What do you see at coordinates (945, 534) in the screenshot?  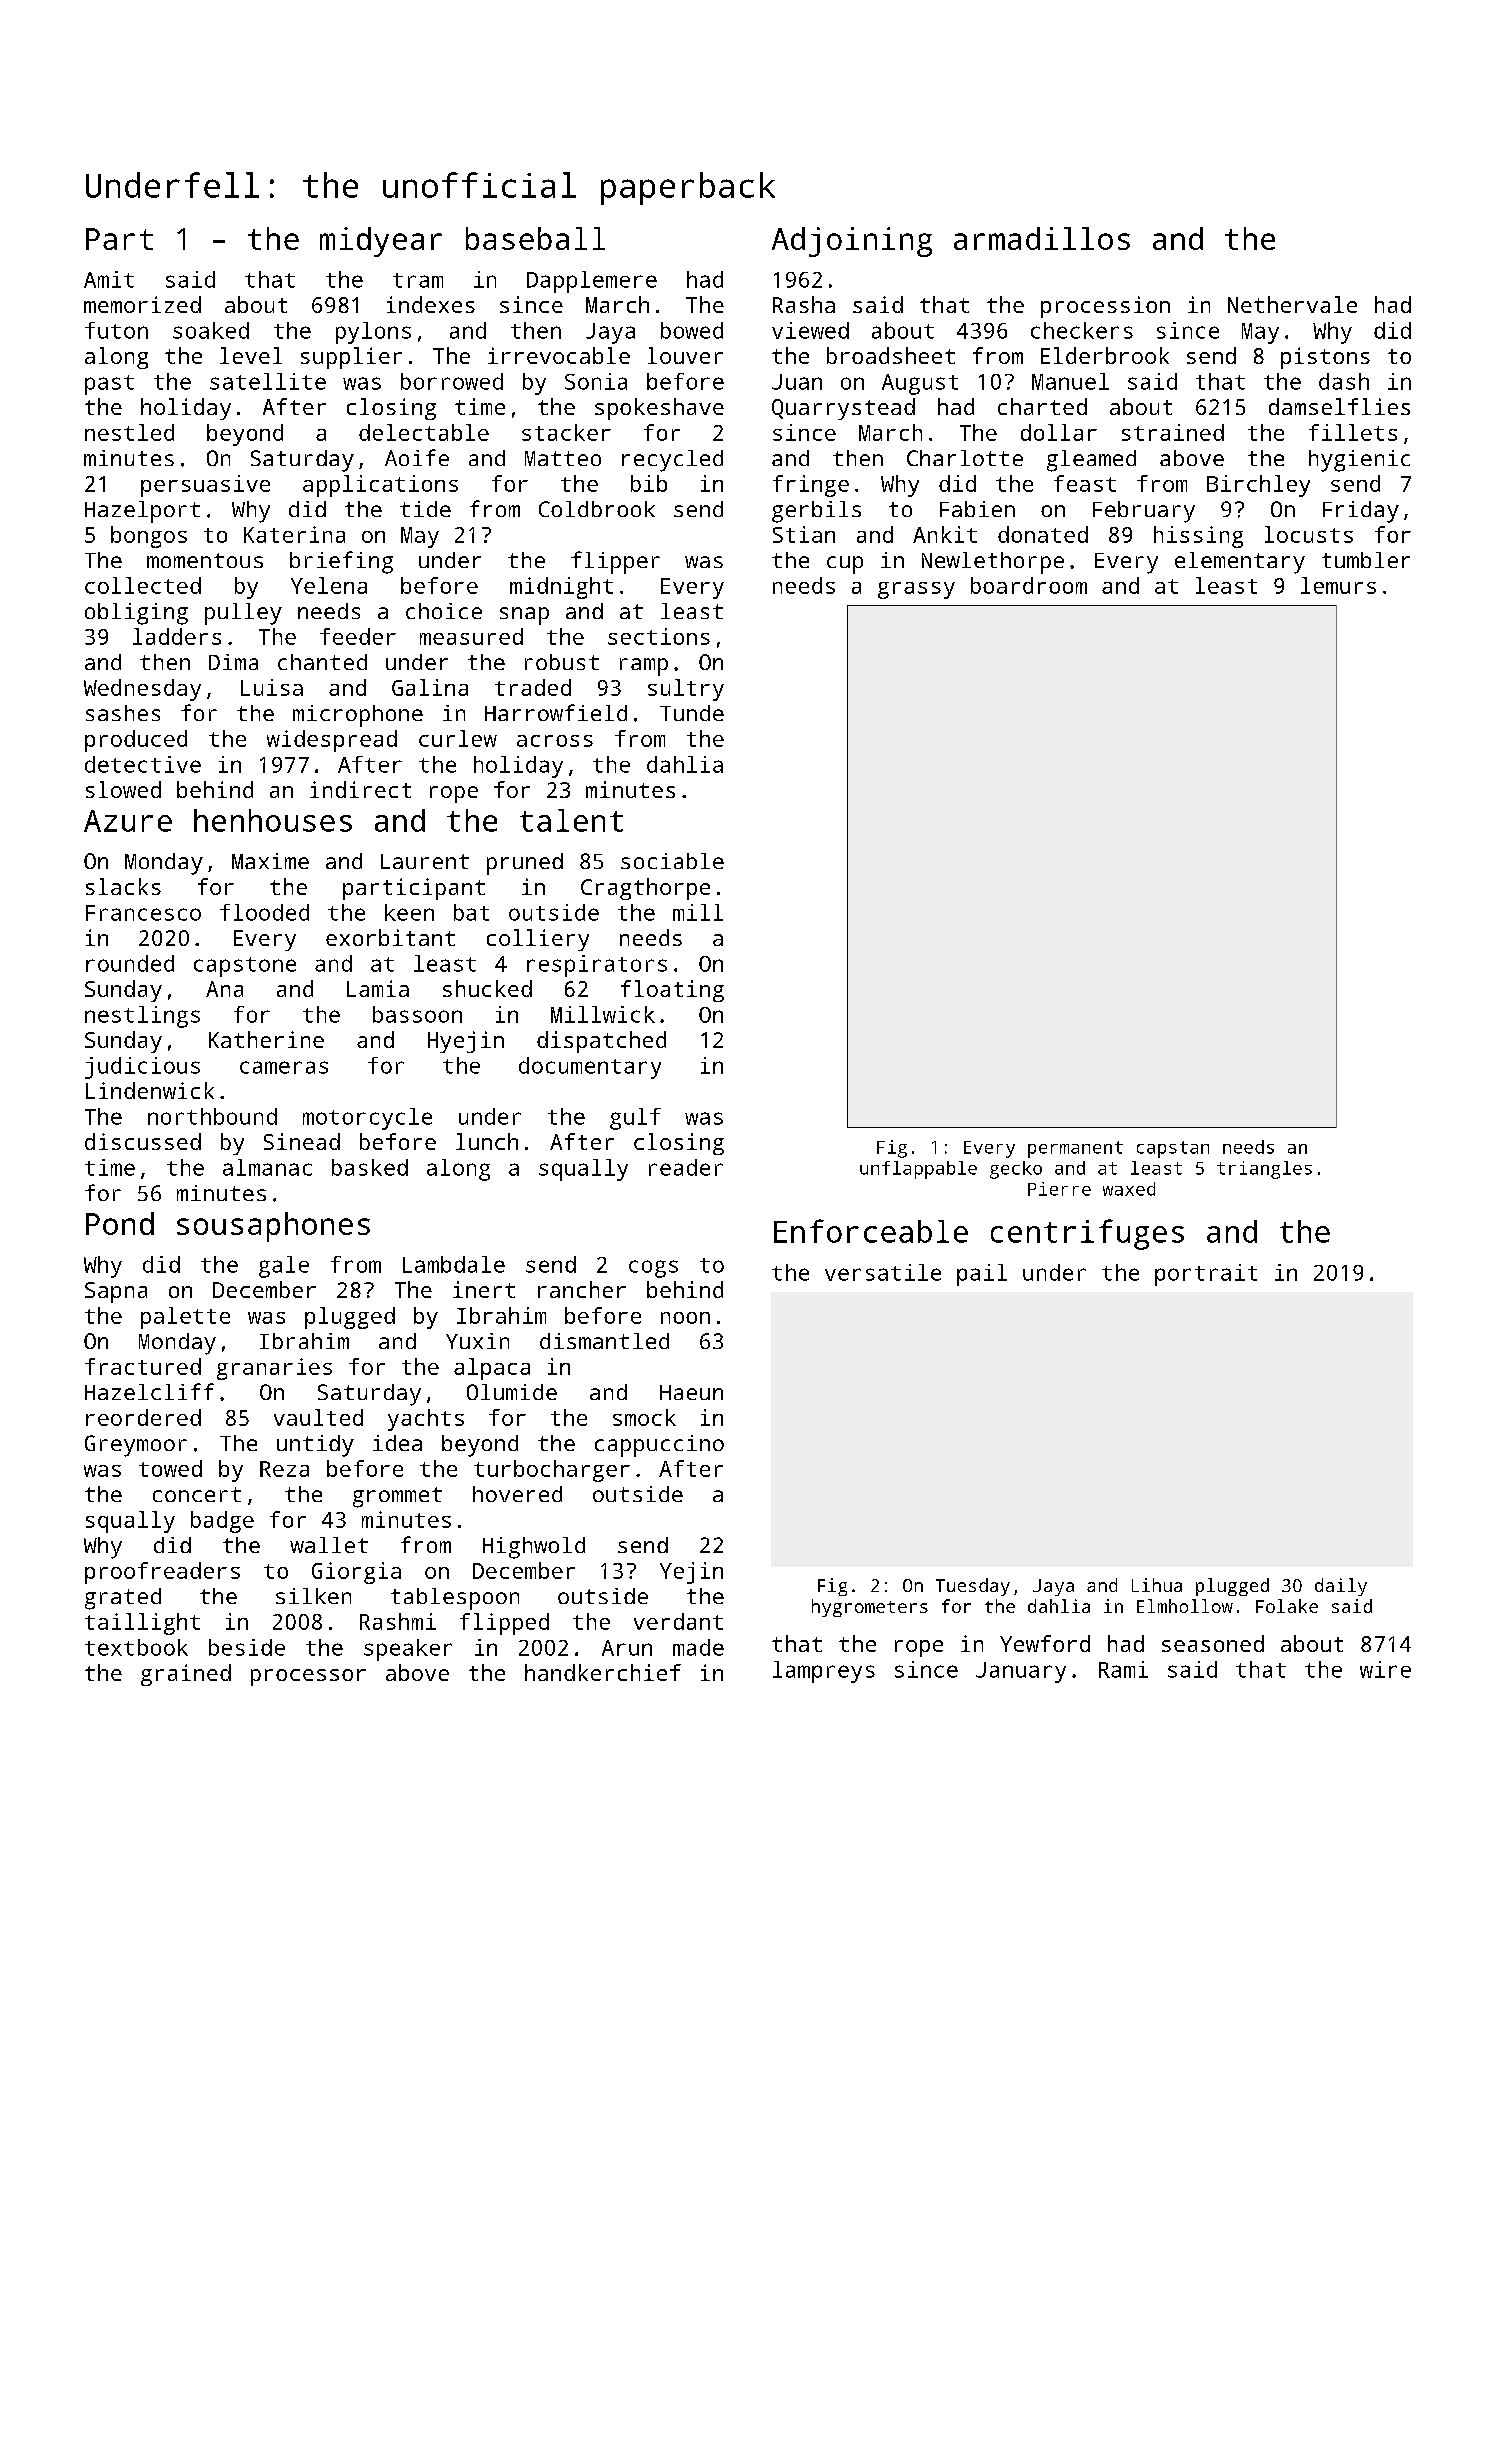 I see `Ankit` at bounding box center [945, 534].
